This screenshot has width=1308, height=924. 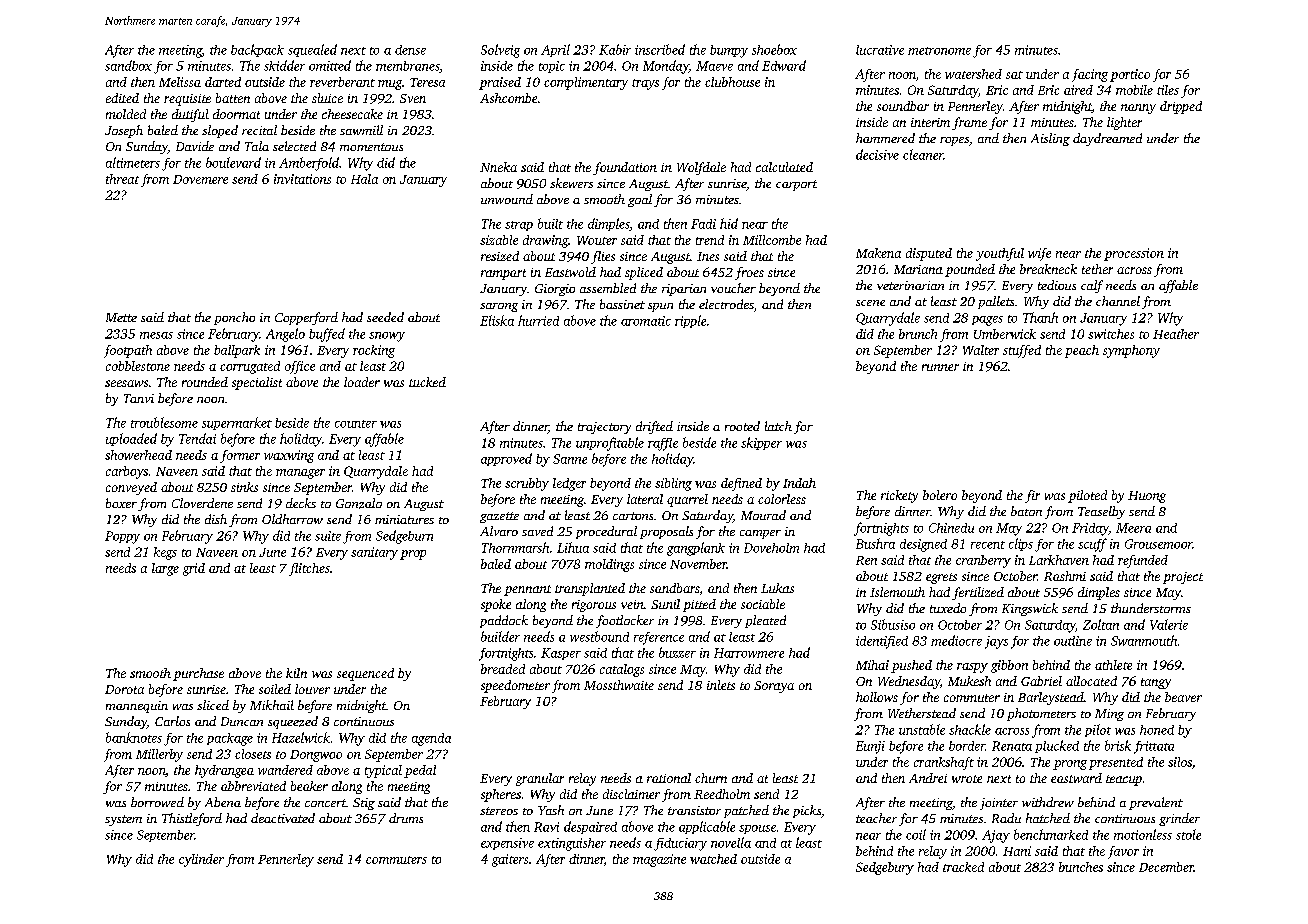 What do you see at coordinates (361, 130) in the screenshot?
I see `sawmill` at bounding box center [361, 130].
